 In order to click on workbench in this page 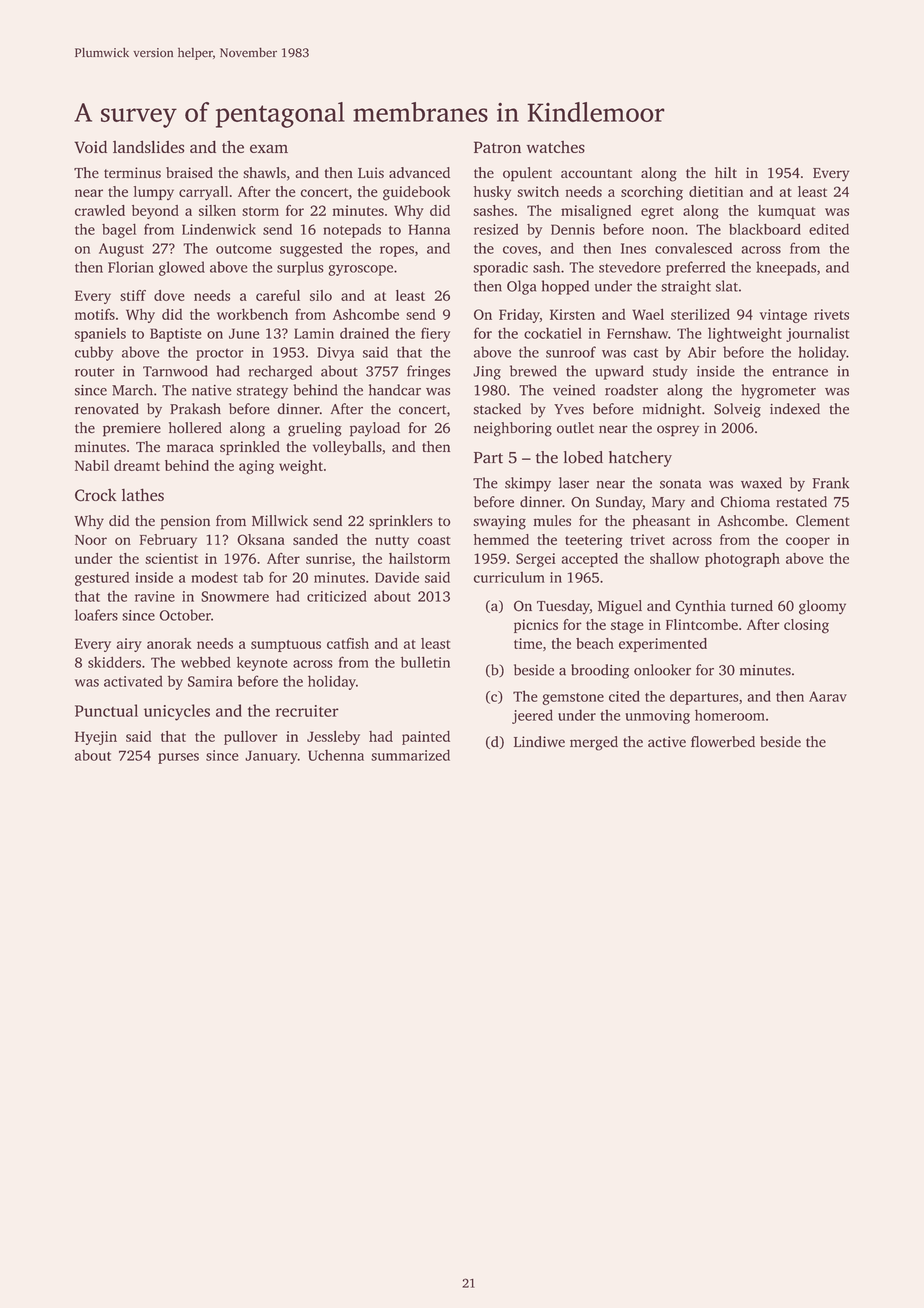, I will do `click(252, 314)`.
